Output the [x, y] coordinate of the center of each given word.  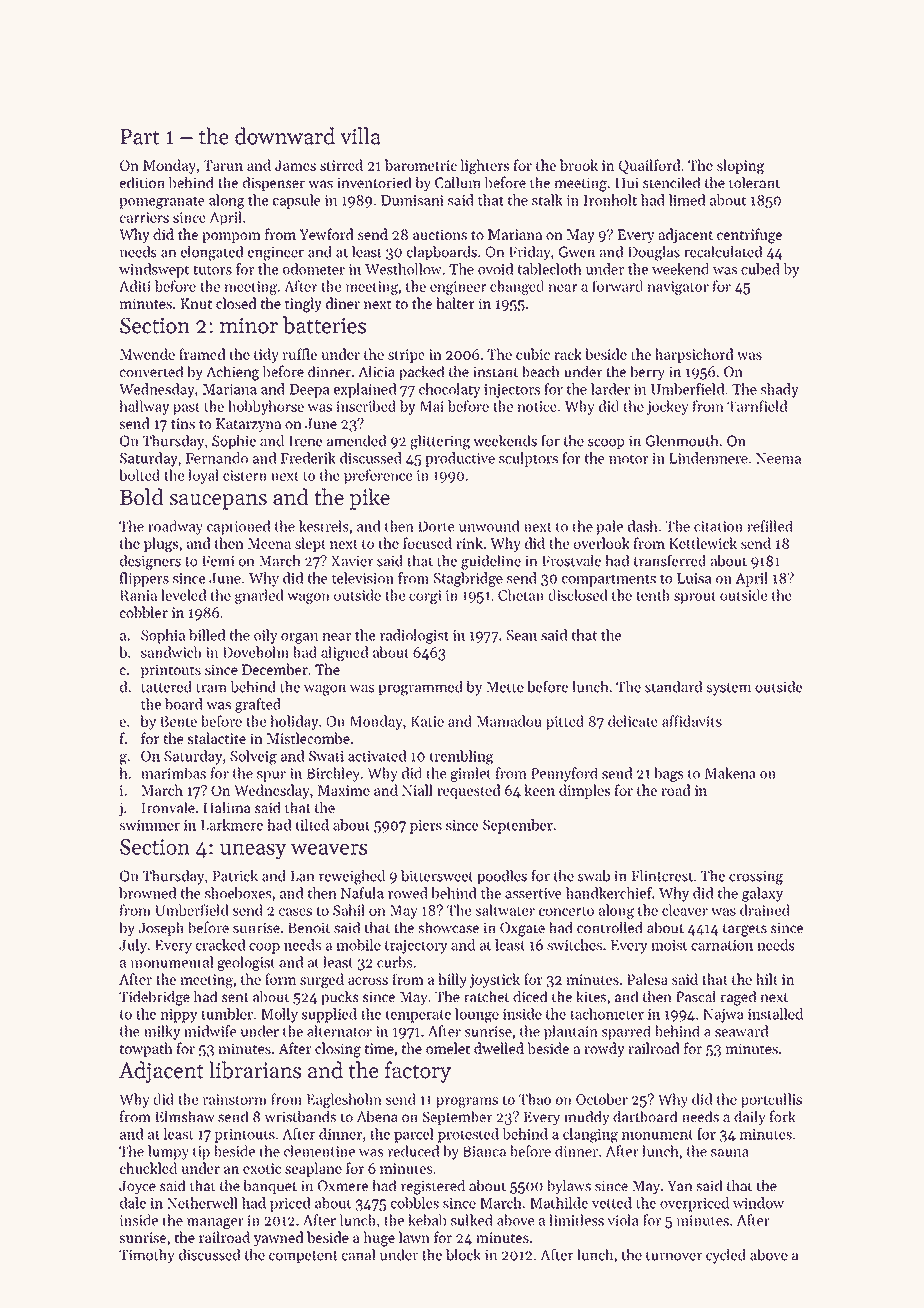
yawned [278, 1238]
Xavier [352, 561]
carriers [144, 217]
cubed [760, 269]
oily [266, 636]
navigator [678, 288]
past [186, 409]
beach [540, 371]
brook [579, 165]
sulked [472, 1220]
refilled [770, 526]
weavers [329, 849]
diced [530, 996]
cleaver [685, 910]
